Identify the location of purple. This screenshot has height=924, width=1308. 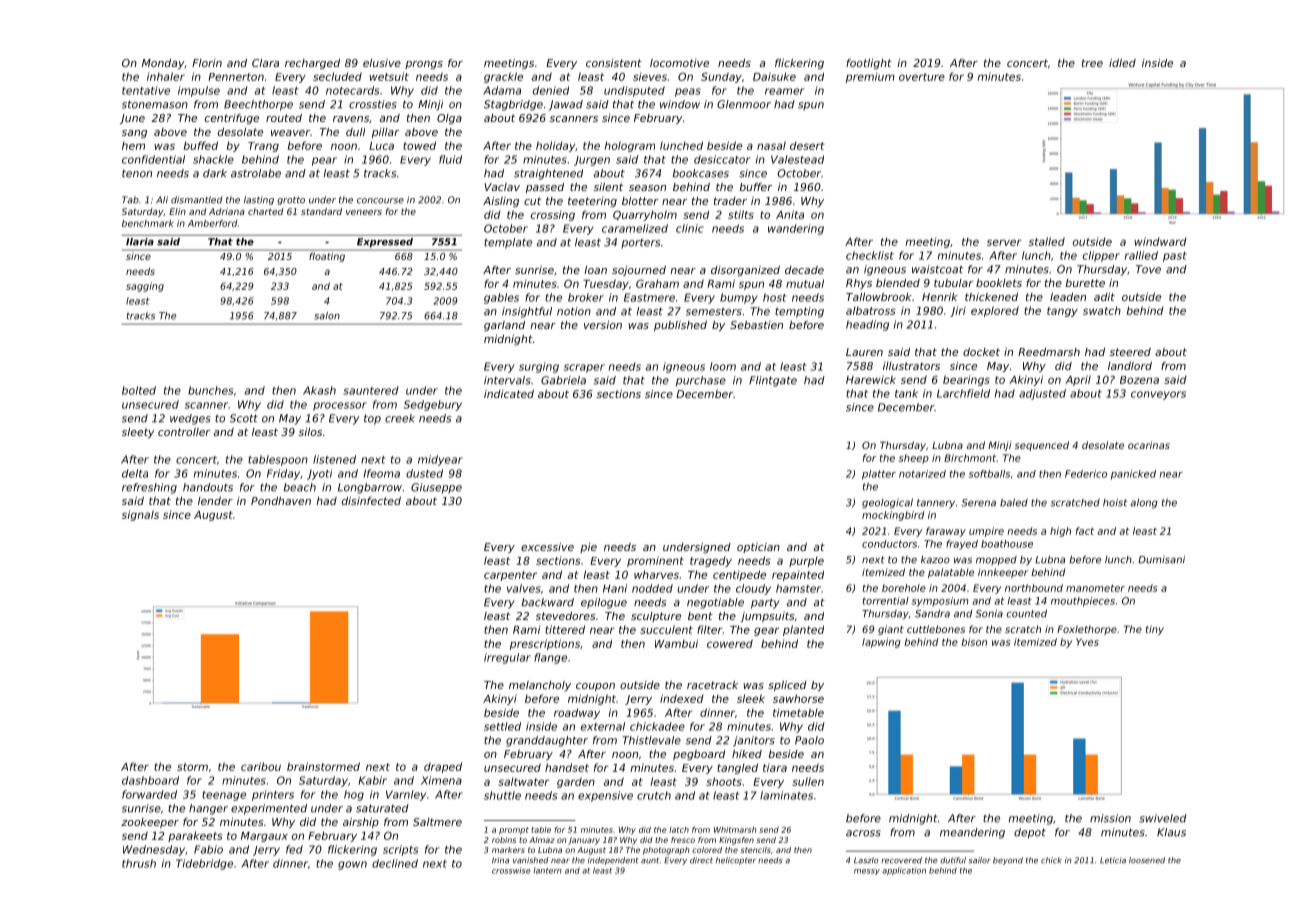
(806, 561).
